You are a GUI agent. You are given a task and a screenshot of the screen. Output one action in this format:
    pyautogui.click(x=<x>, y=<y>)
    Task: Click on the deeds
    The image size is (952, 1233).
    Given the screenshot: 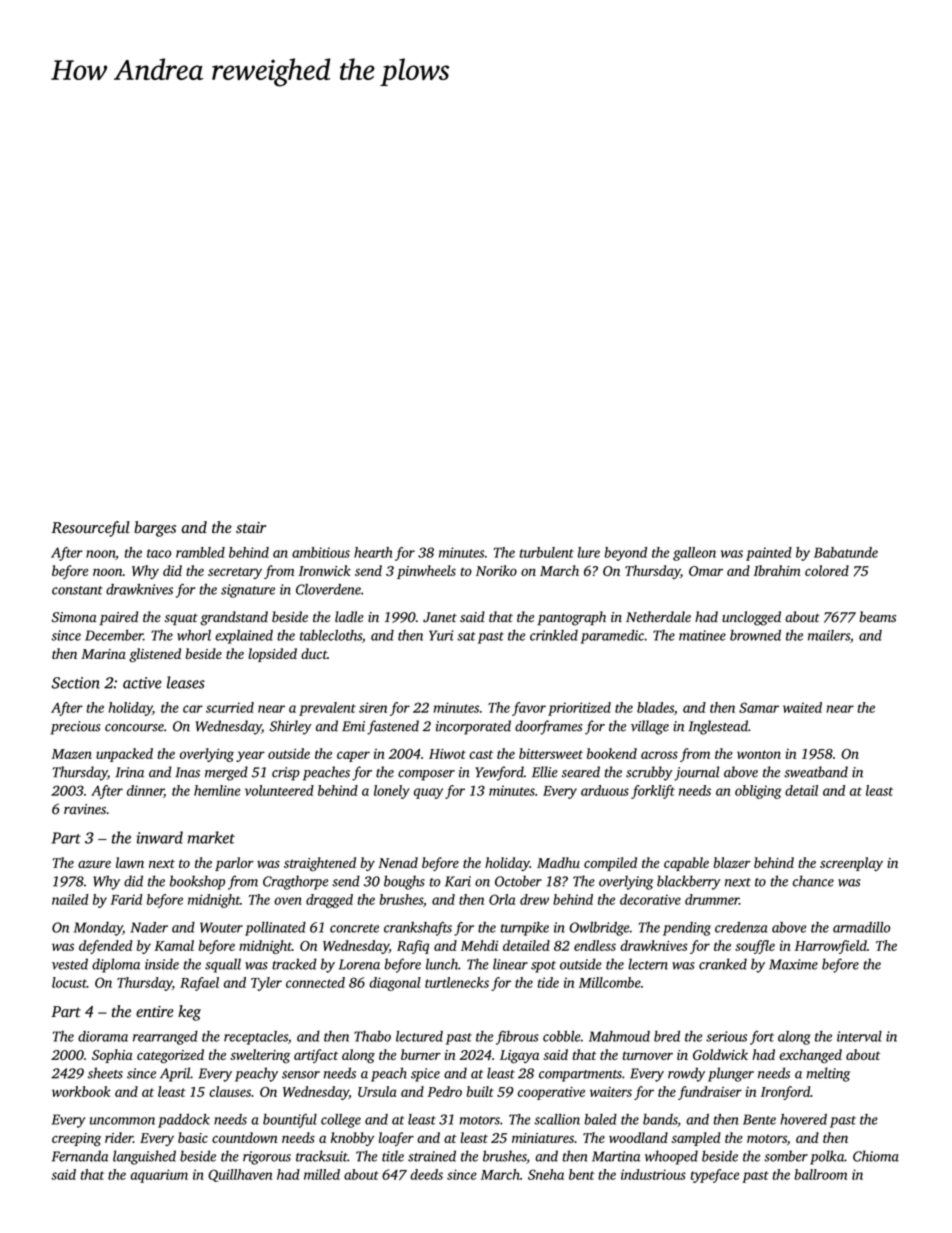 What is the action you would take?
    pyautogui.click(x=426, y=1174)
